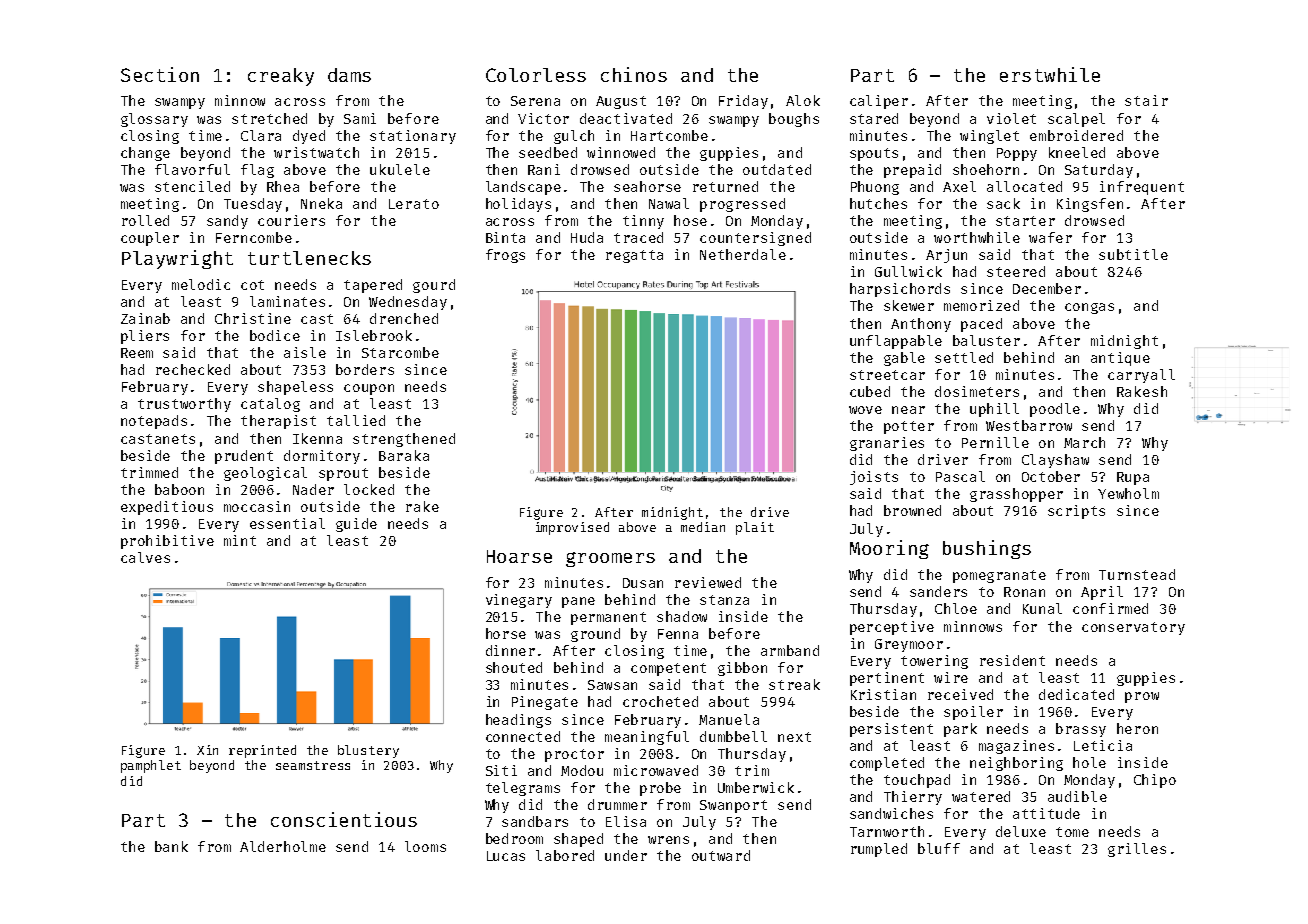  Describe the element at coordinates (1012, 660) in the document. I see `resident` at that location.
